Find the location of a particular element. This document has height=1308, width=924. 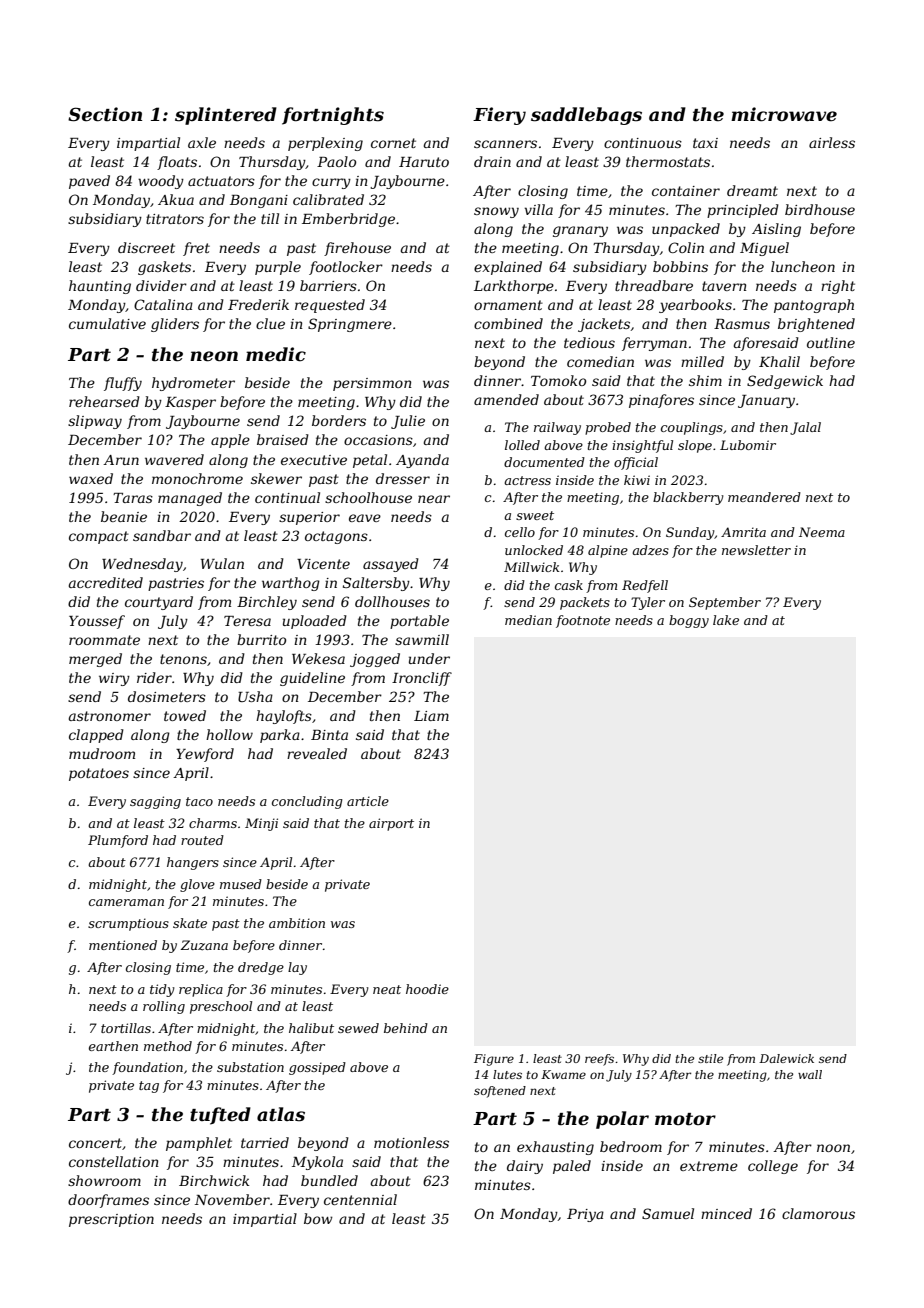

splintered is located at coordinates (226, 116).
